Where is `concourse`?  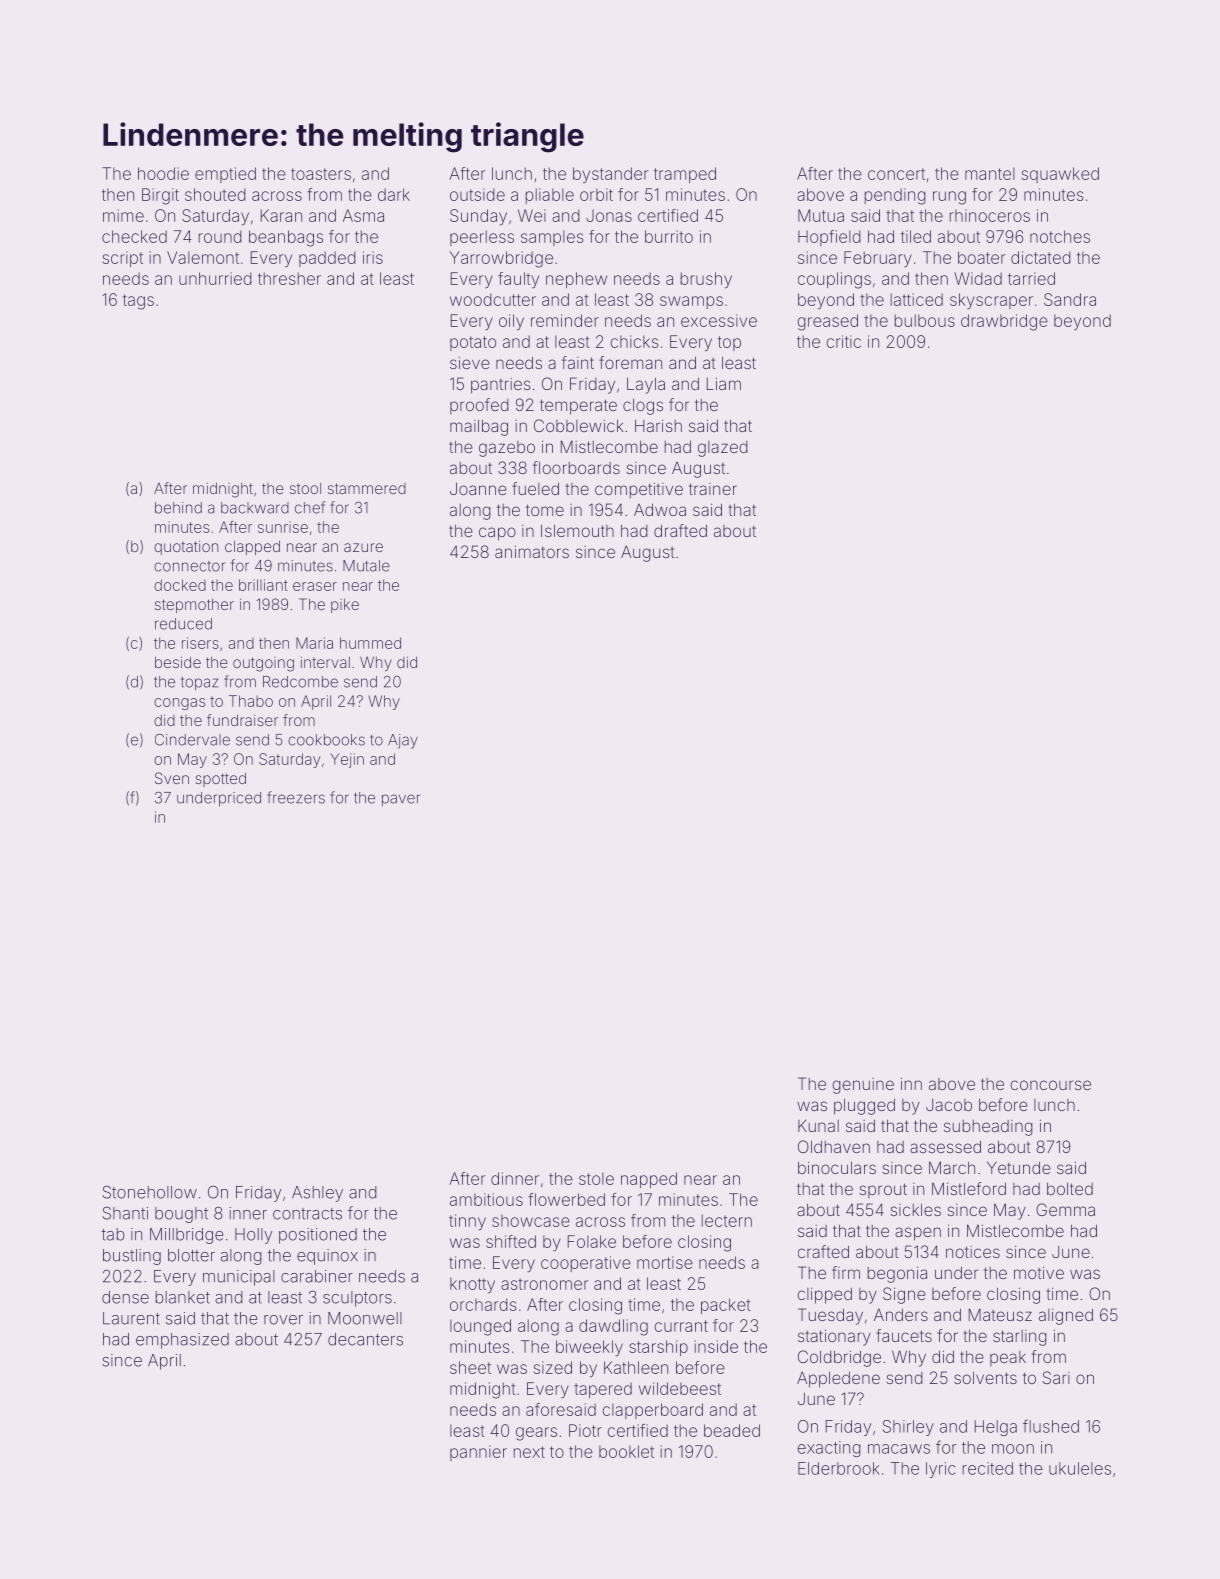
concourse is located at coordinates (1051, 1085).
